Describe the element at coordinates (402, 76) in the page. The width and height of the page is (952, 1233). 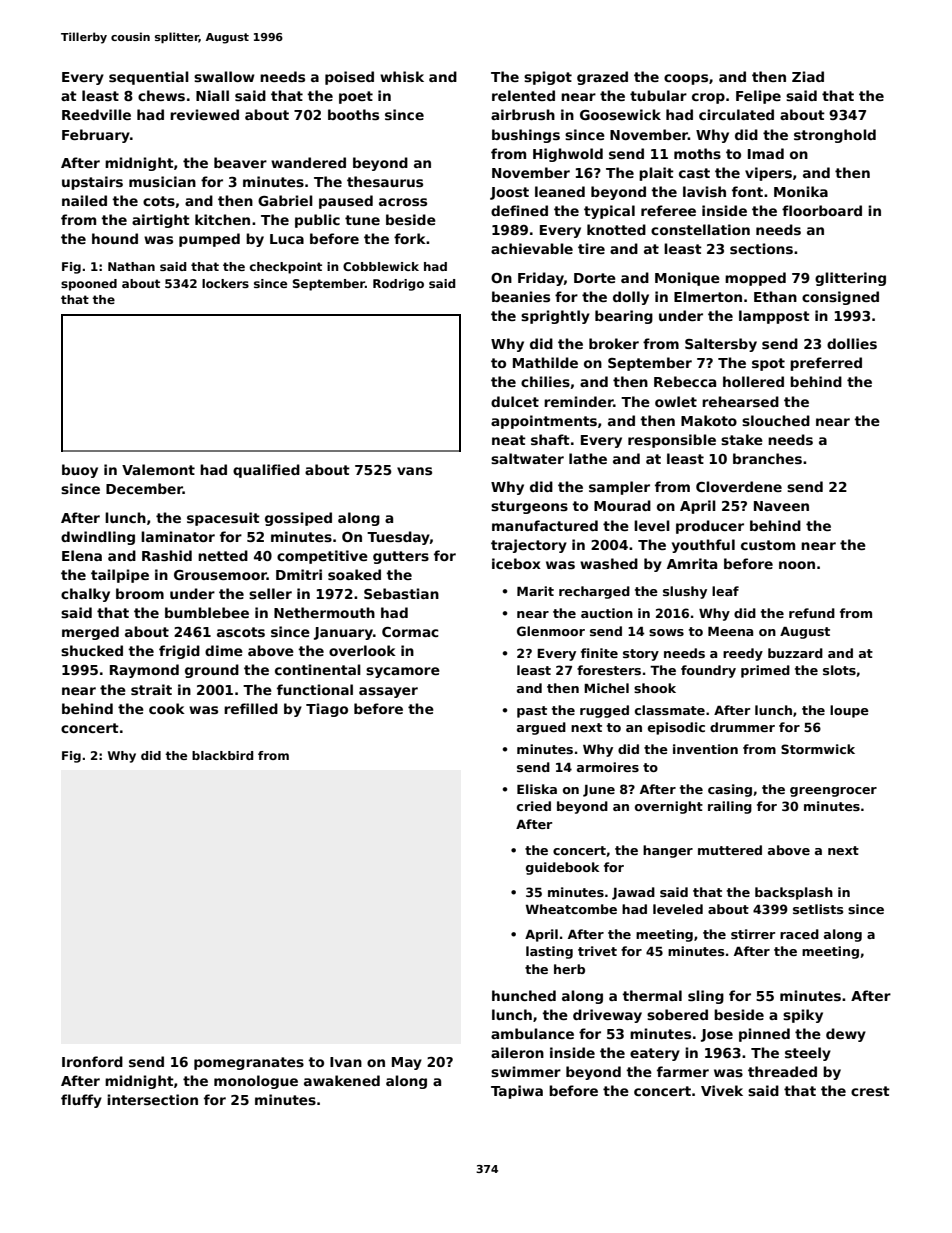
I see `whisk` at that location.
